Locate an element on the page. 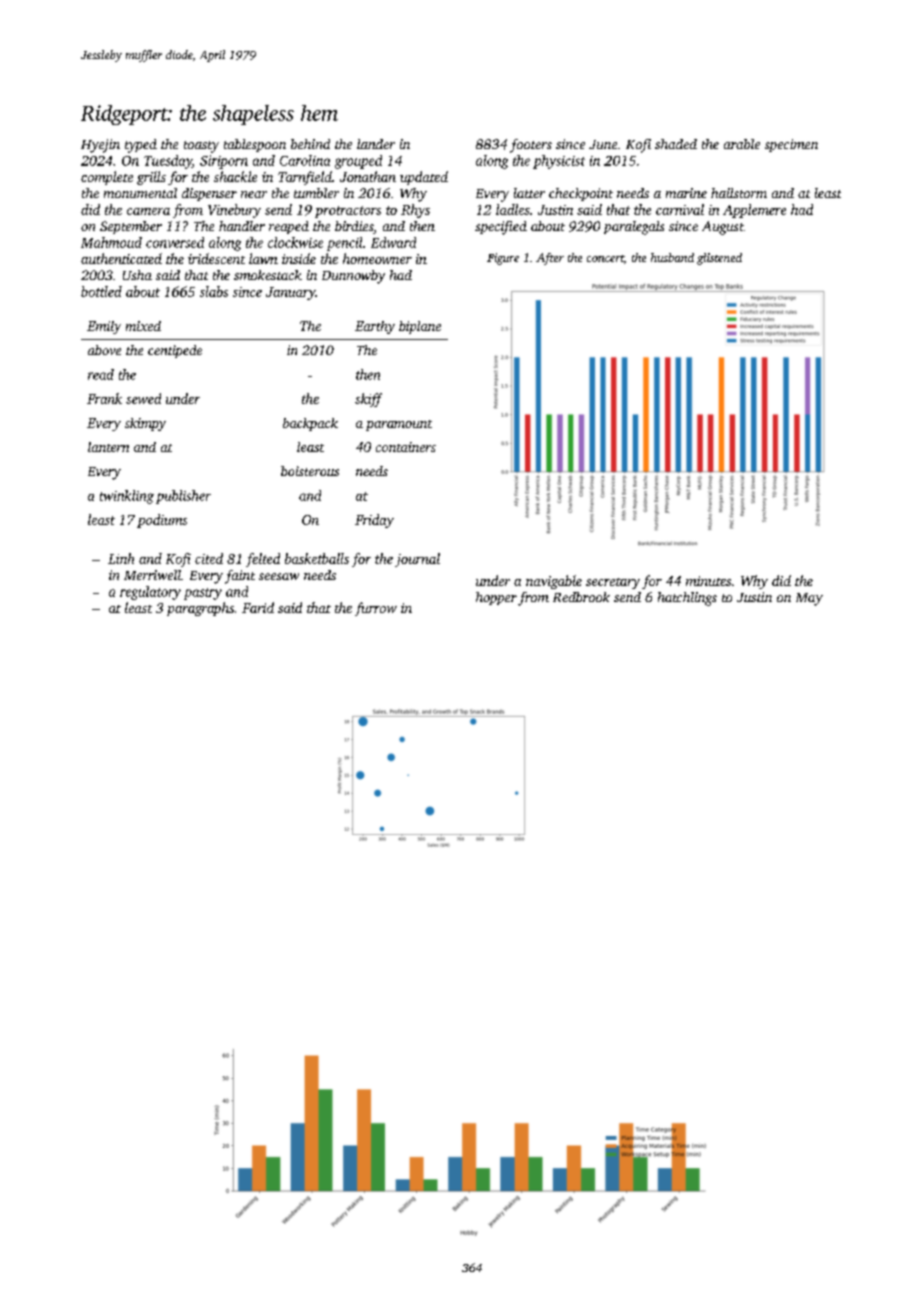  Frank is located at coordinates (104, 398).
